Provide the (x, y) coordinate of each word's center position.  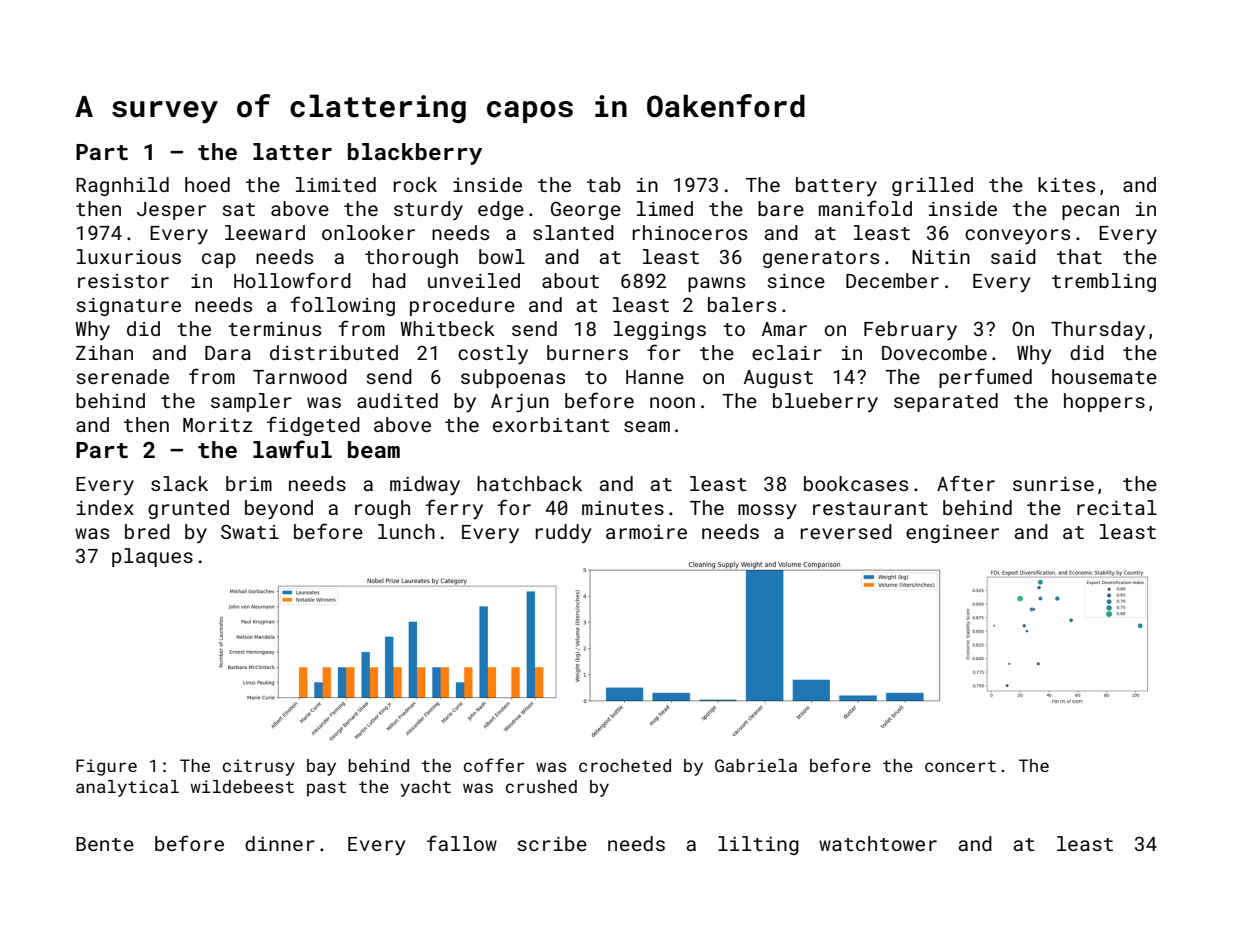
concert (960, 766)
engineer (952, 534)
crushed (541, 786)
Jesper (171, 211)
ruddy (563, 533)
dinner (280, 843)
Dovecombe (934, 352)
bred (147, 531)
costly (493, 354)
